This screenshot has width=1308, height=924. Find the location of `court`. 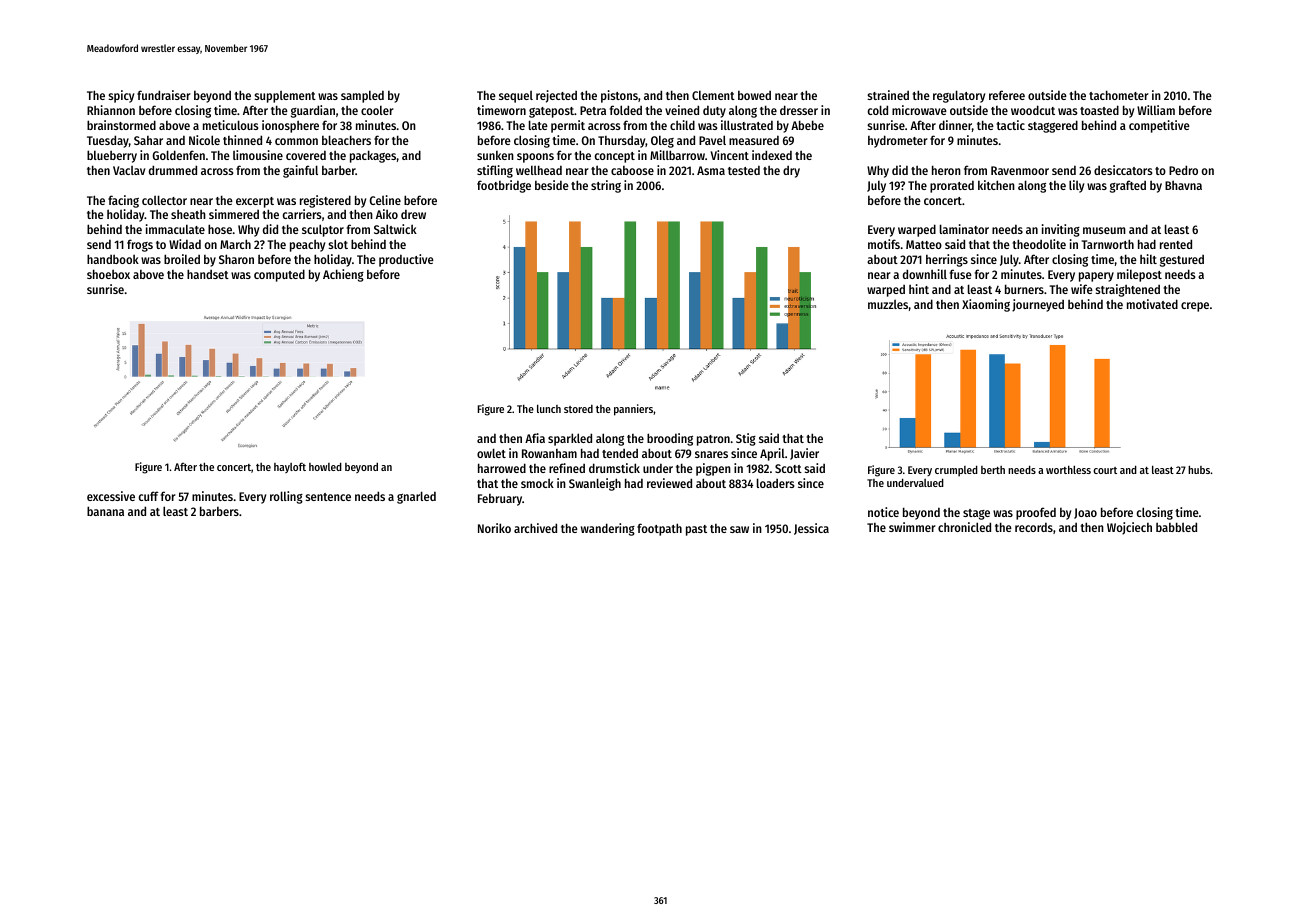

court is located at coordinates (1105, 470).
